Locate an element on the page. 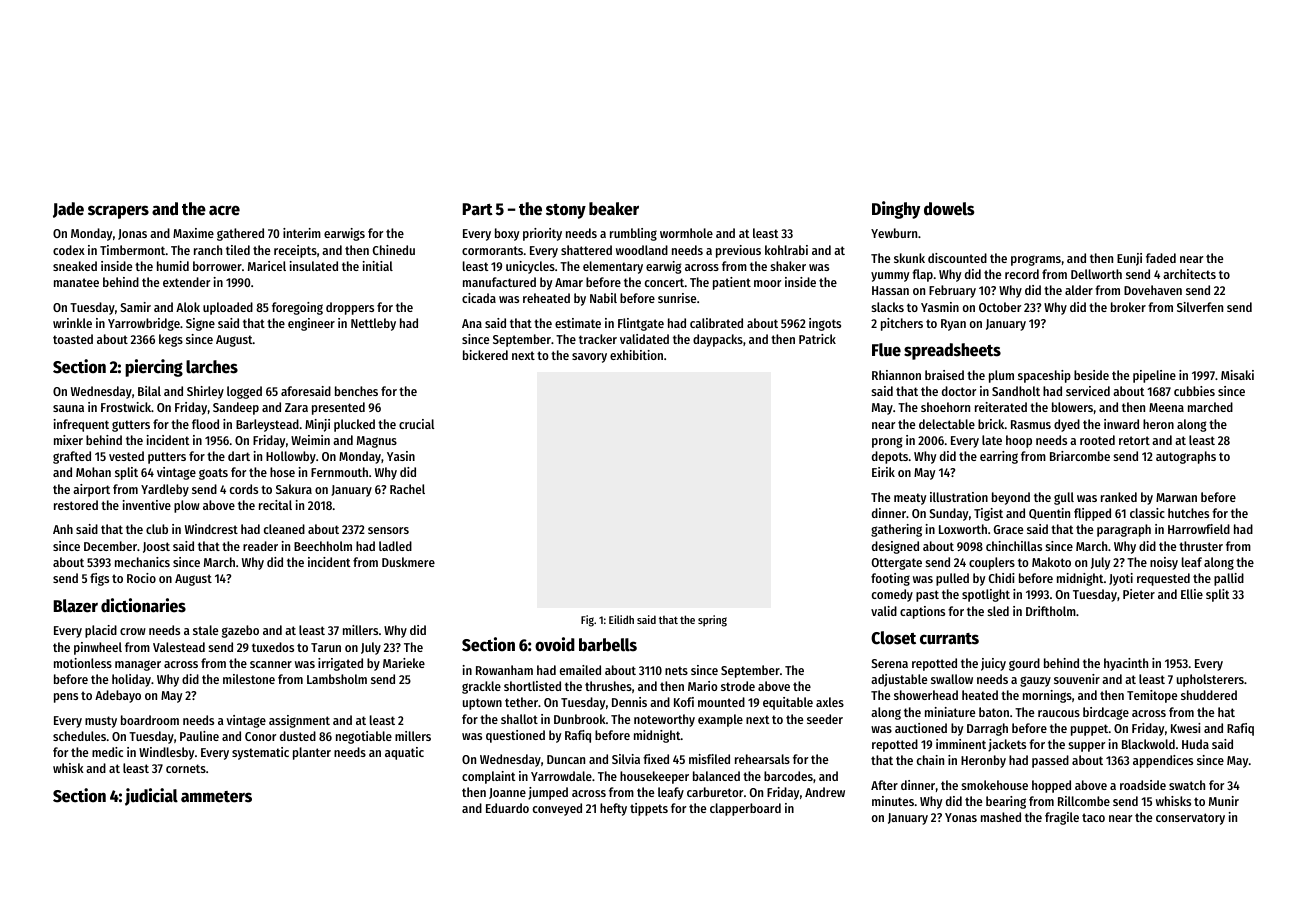 The height and width of the document is (924, 1308). wormhole is located at coordinates (686, 233).
